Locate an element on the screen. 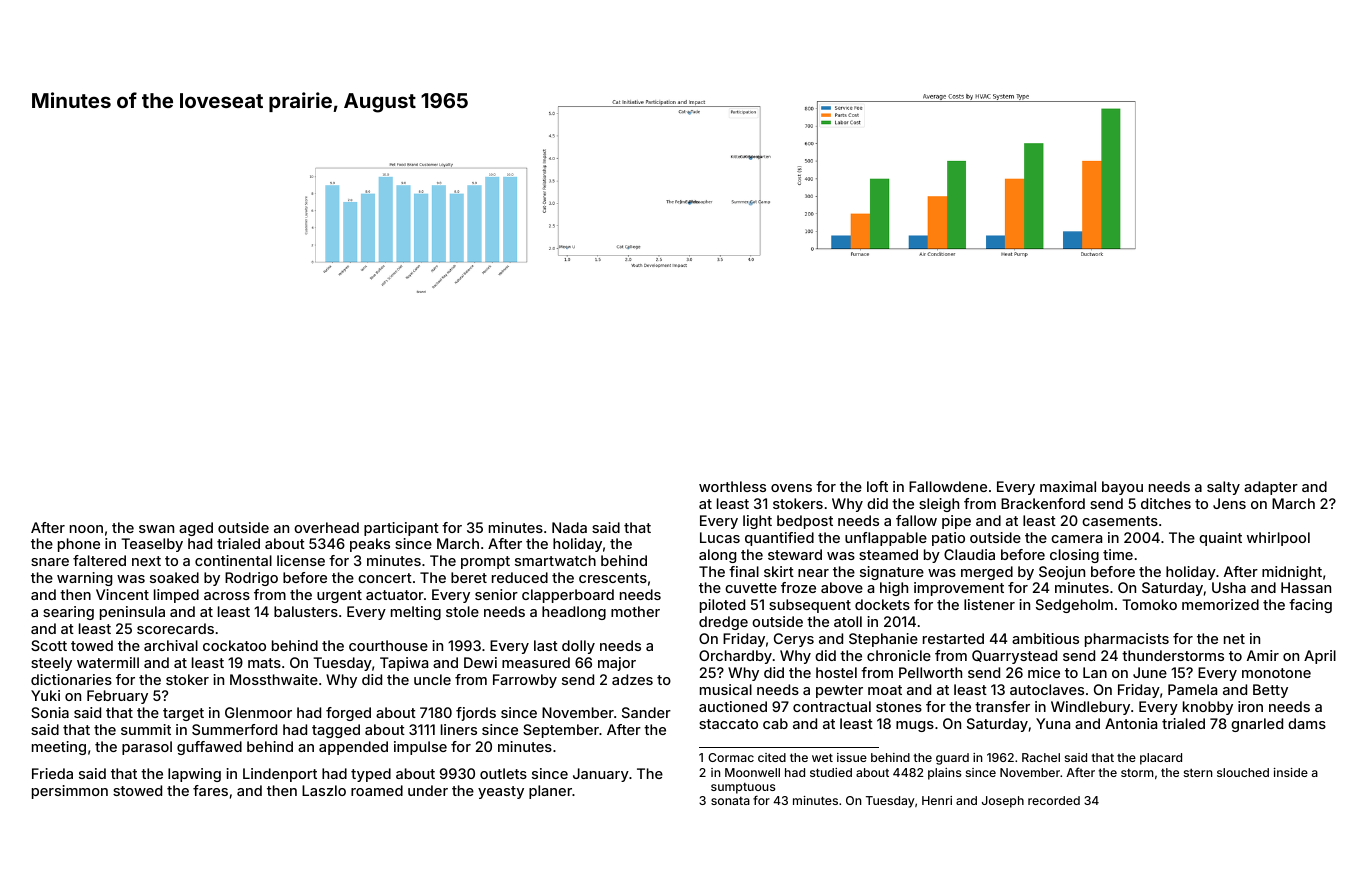  persimmon is located at coordinates (70, 792).
